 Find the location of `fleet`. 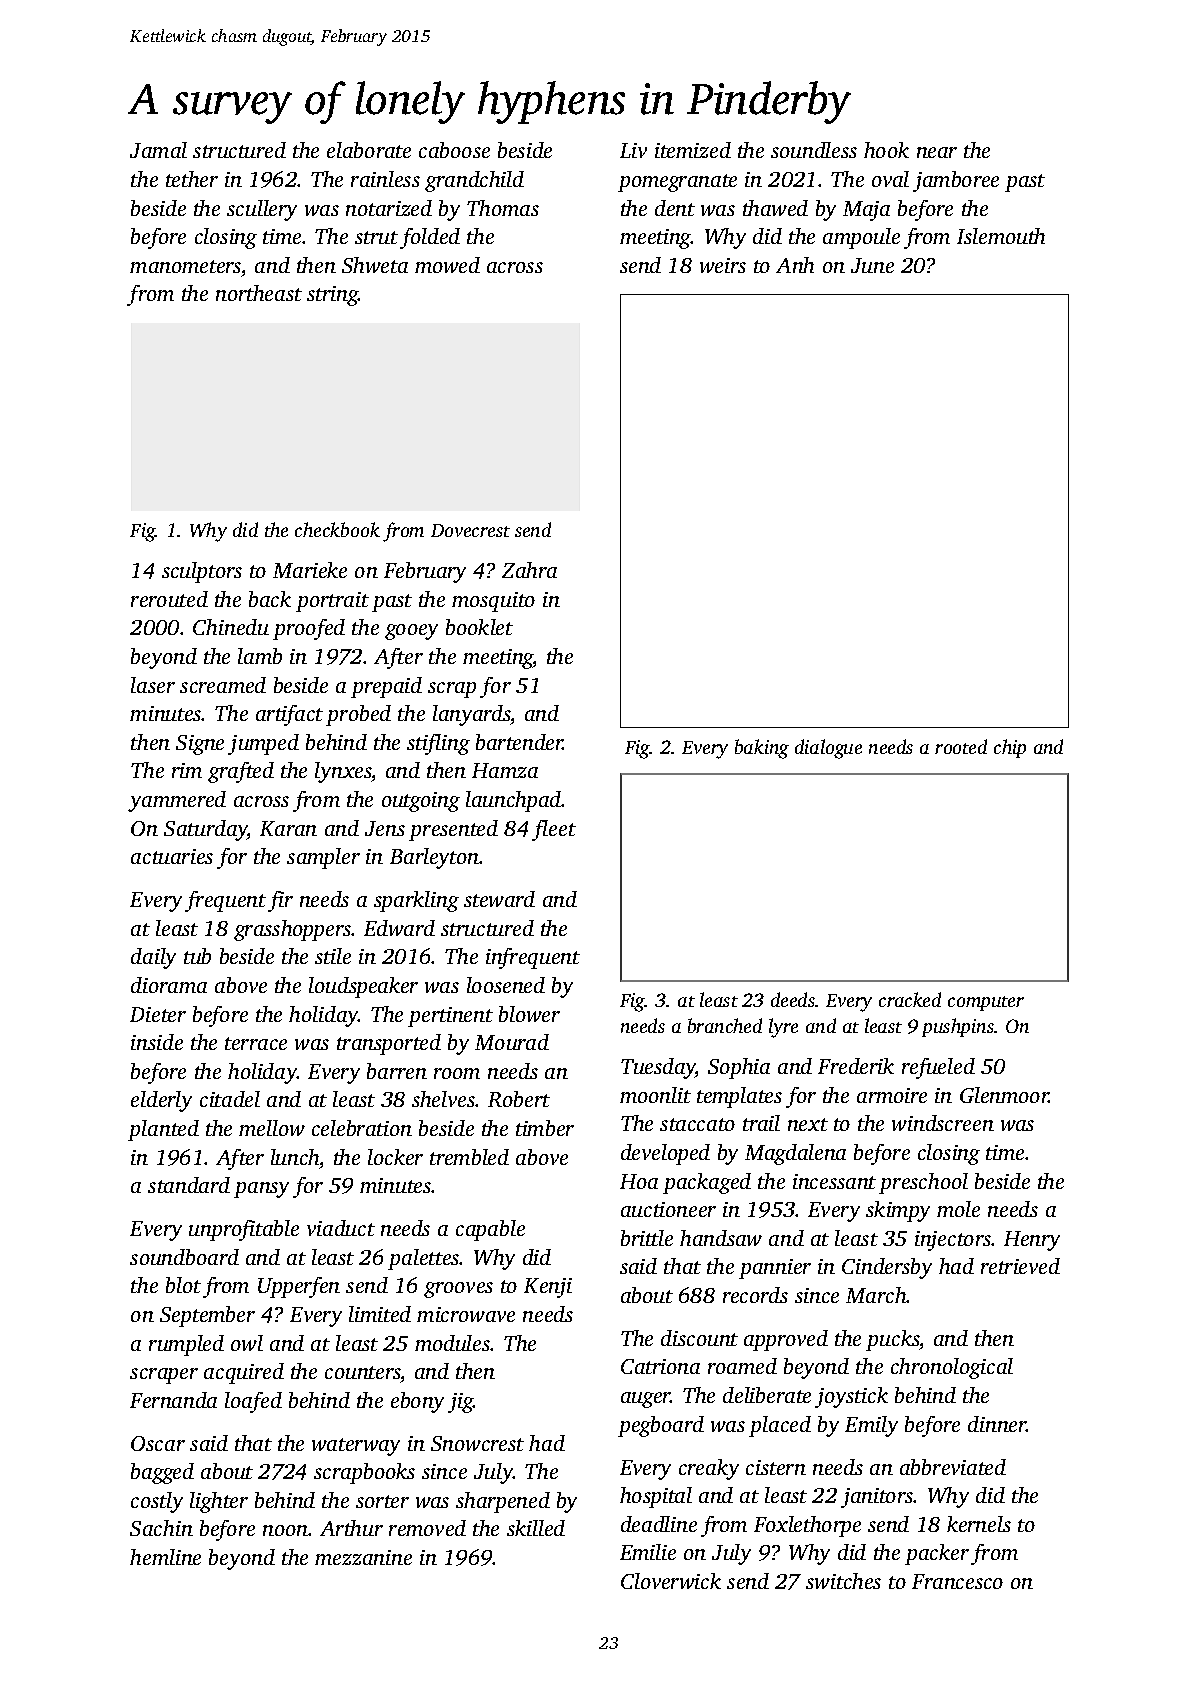

fleet is located at coordinates (554, 830).
